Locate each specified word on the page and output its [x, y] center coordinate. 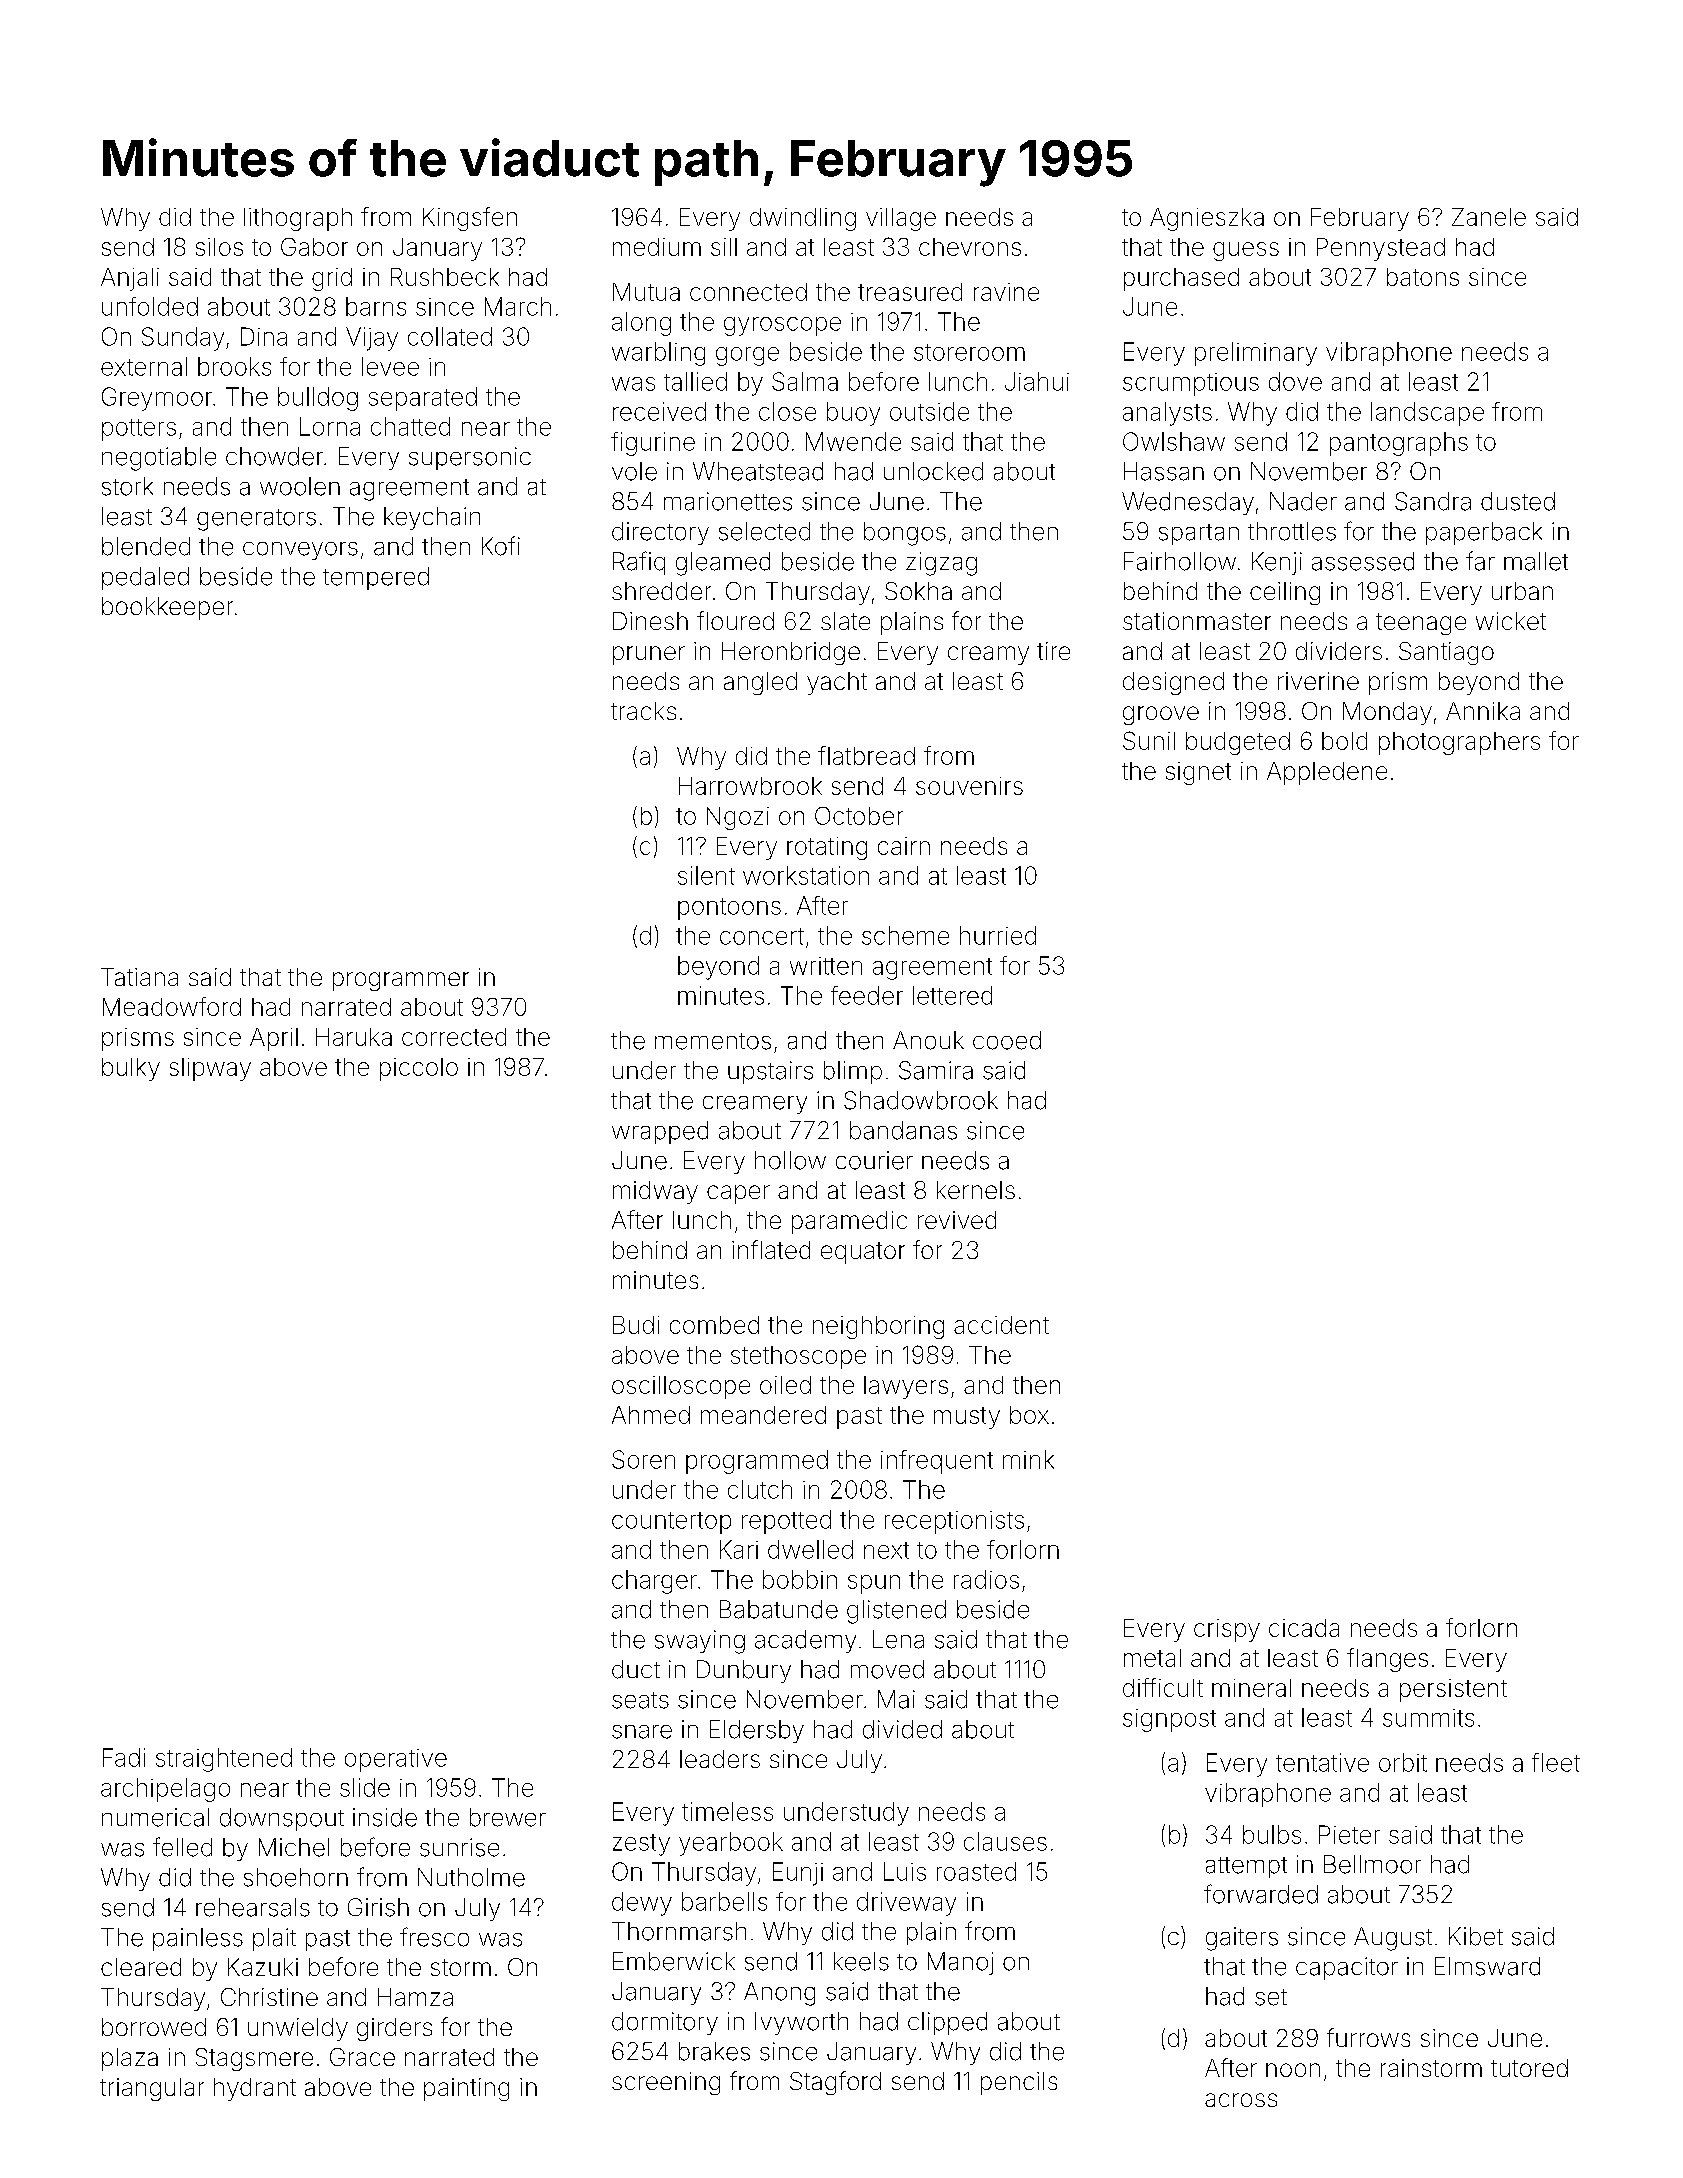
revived [957, 1220]
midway [655, 1192]
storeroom [969, 352]
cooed [1007, 1040]
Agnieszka [1207, 219]
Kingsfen [470, 219]
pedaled [145, 578]
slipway [210, 1069]
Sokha [918, 591]
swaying [700, 1642]
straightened [224, 1760]
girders [394, 2029]
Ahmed [651, 1415]
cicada [1304, 1628]
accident [1001, 1325]
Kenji [1277, 563]
